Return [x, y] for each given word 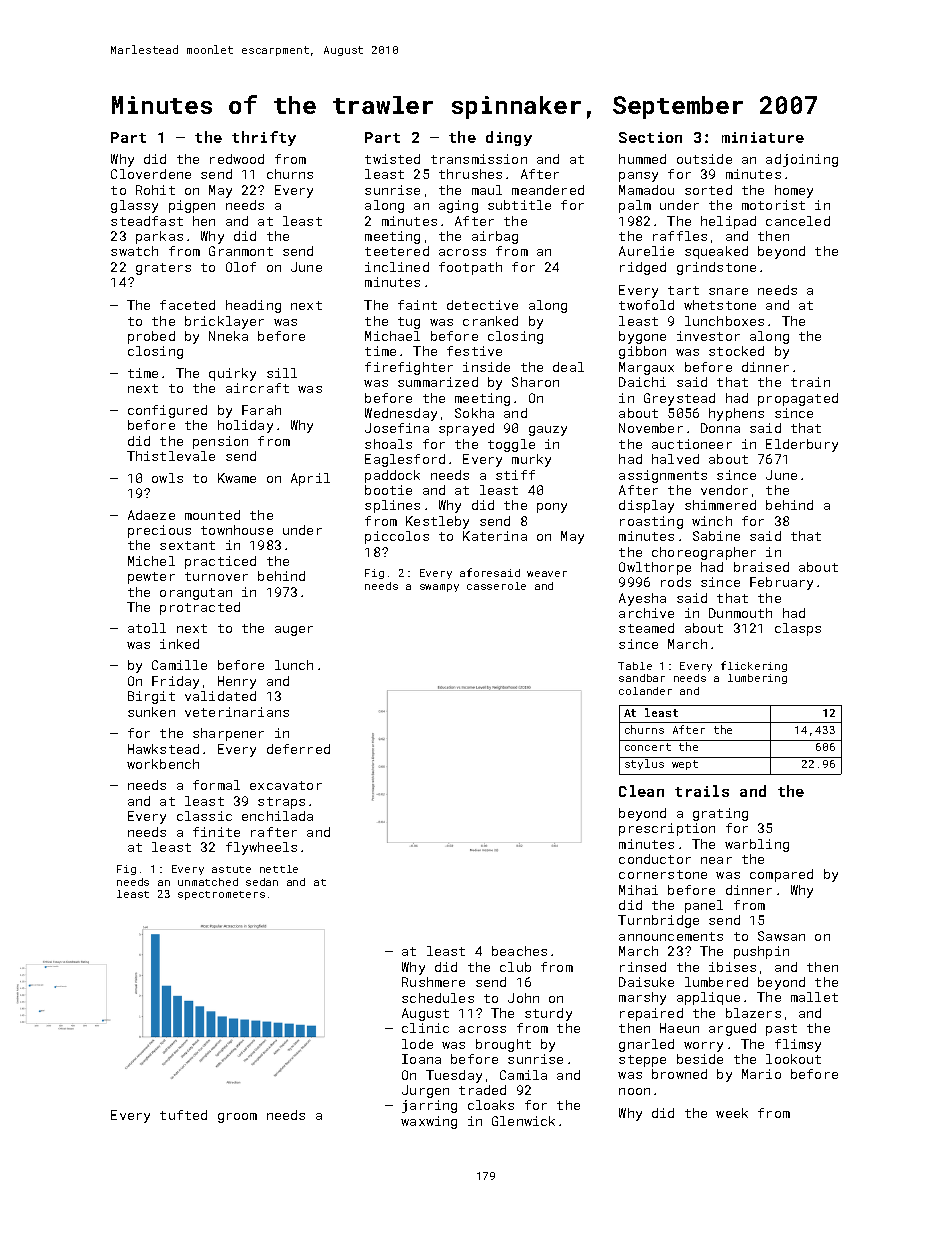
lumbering [757, 679]
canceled [798, 221]
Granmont [241, 251]
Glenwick [523, 1121]
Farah [261, 410]
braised [761, 567]
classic [204, 816]
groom [237, 1118]
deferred [298, 749]
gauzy [548, 431]
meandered [548, 190]
